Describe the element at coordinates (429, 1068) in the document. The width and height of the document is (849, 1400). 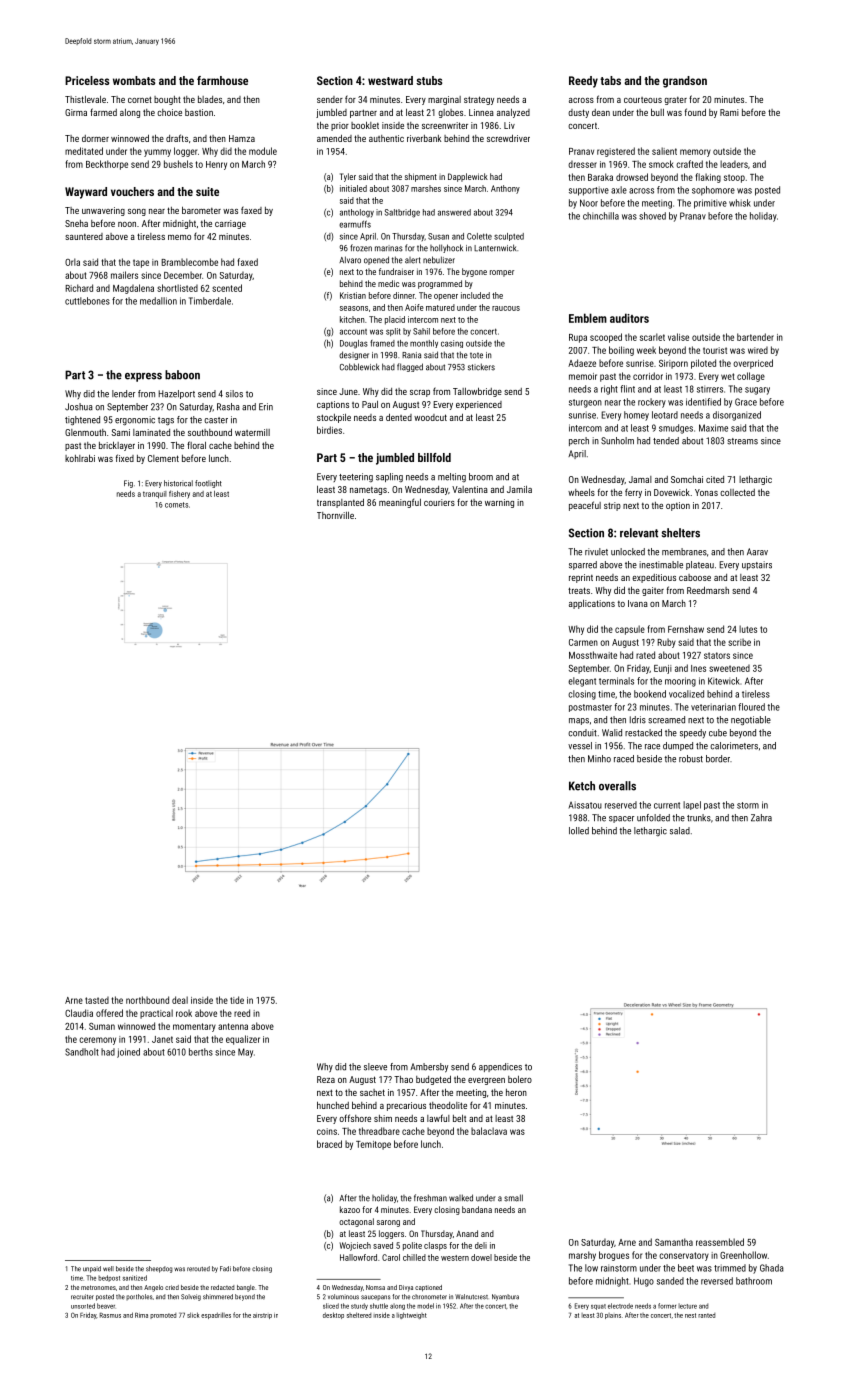
I see `Ambersby` at that location.
